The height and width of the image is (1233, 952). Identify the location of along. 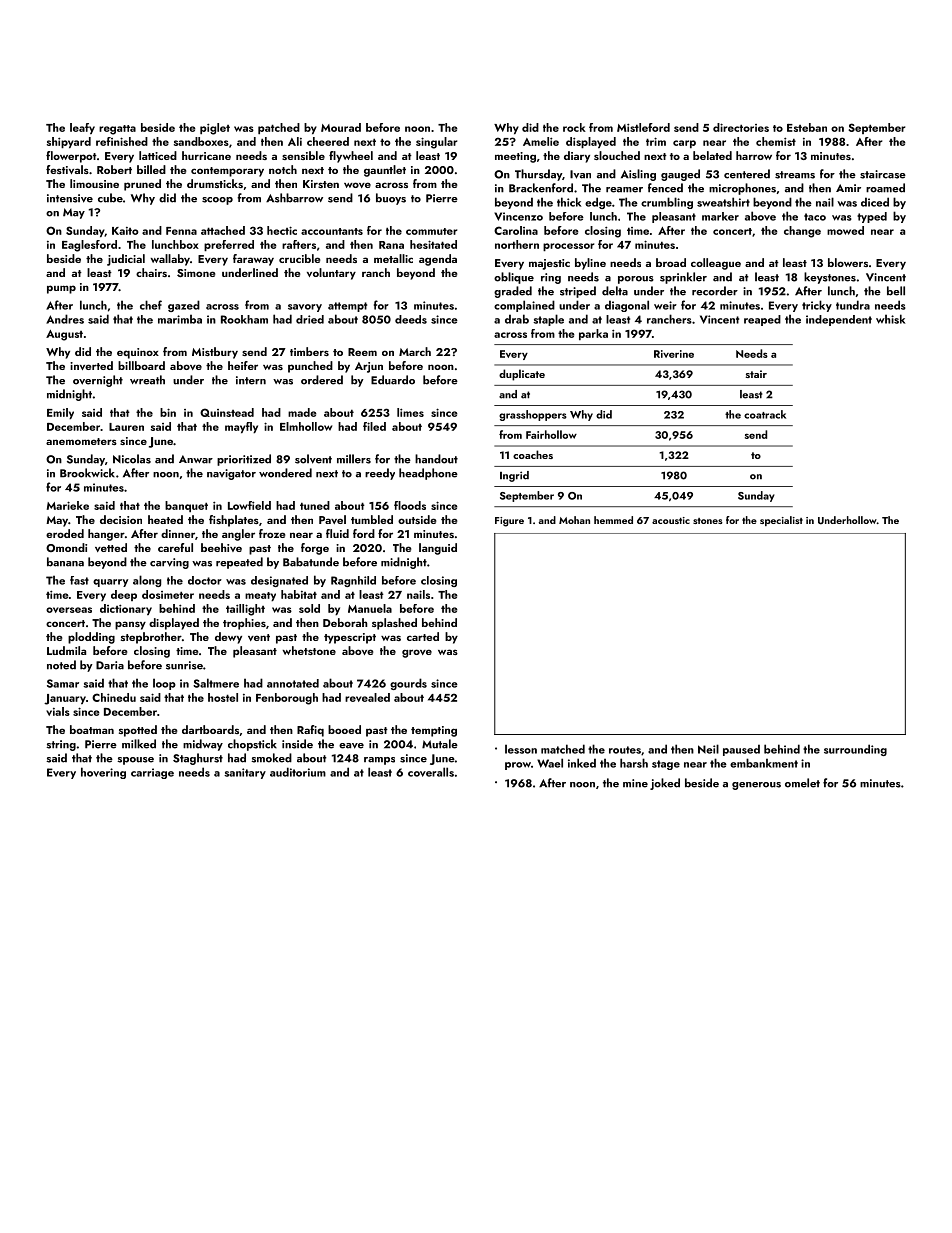
(147, 581).
